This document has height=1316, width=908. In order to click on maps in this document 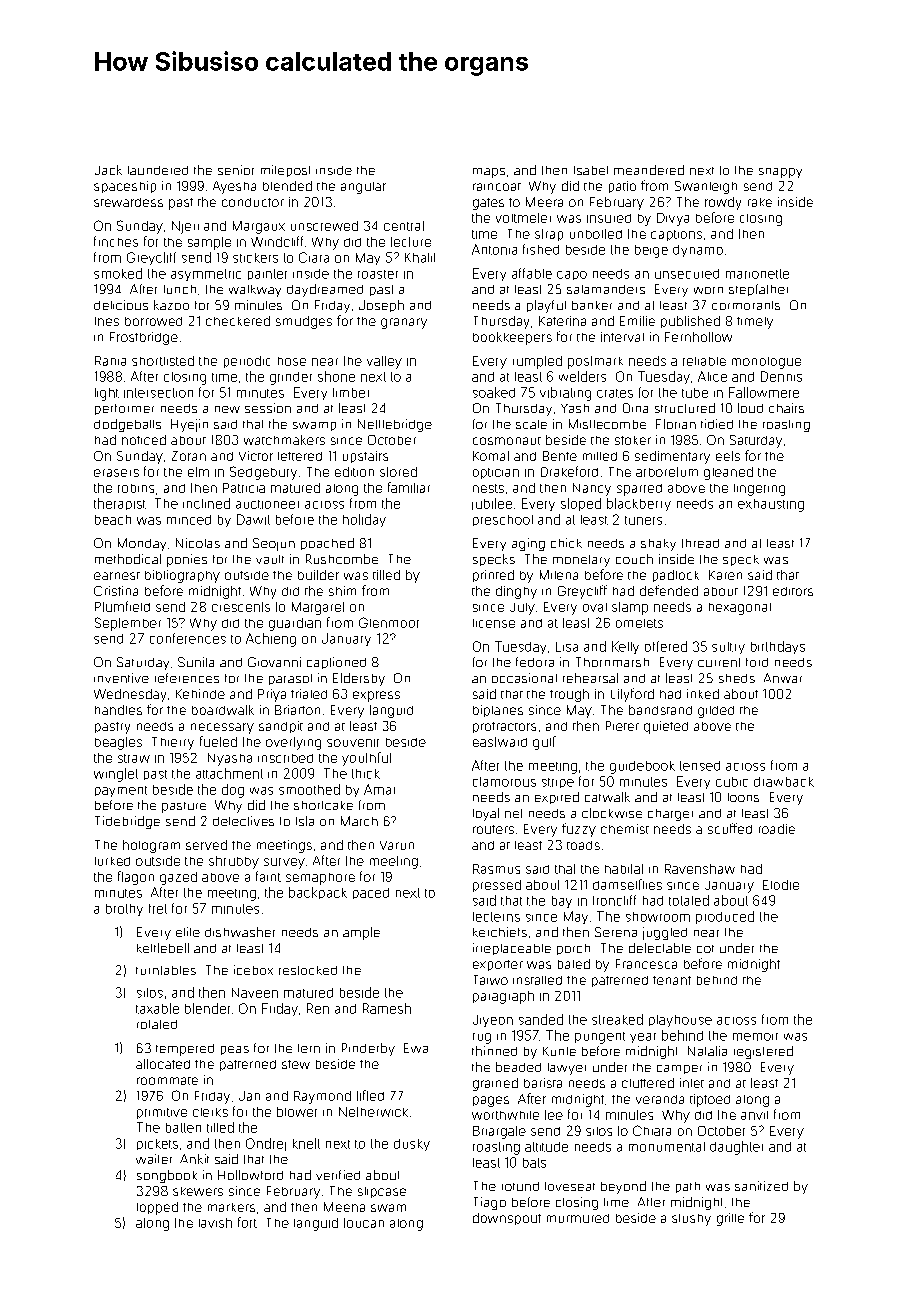, I will do `click(489, 173)`.
